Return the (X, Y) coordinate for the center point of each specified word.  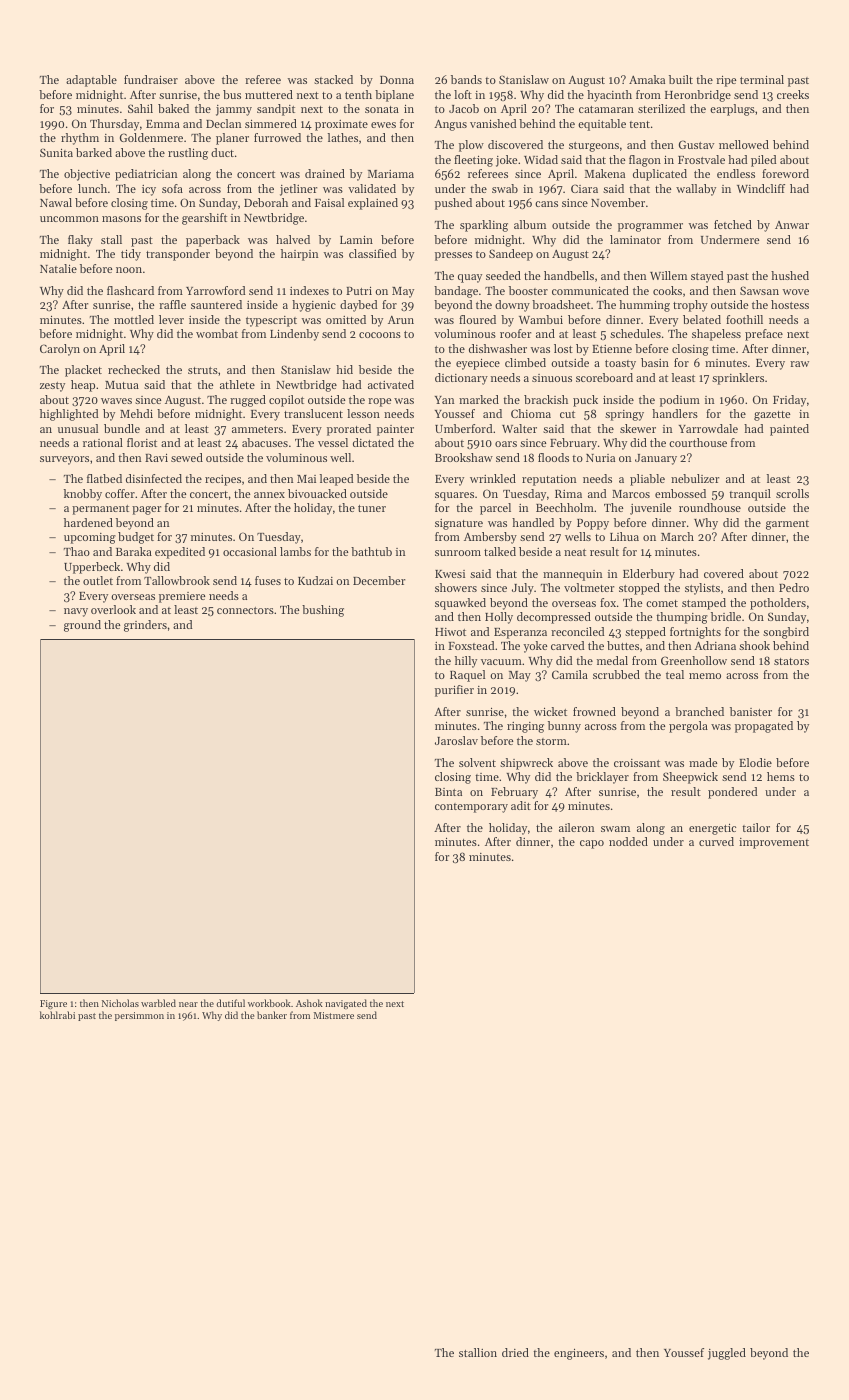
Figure (53, 1005)
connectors (245, 610)
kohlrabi (57, 1015)
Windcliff (761, 188)
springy (624, 415)
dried (515, 1352)
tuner (372, 508)
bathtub (371, 551)
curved (716, 841)
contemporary (471, 808)
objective (87, 175)
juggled (727, 1354)
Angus (450, 125)
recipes (223, 480)
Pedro (794, 587)
